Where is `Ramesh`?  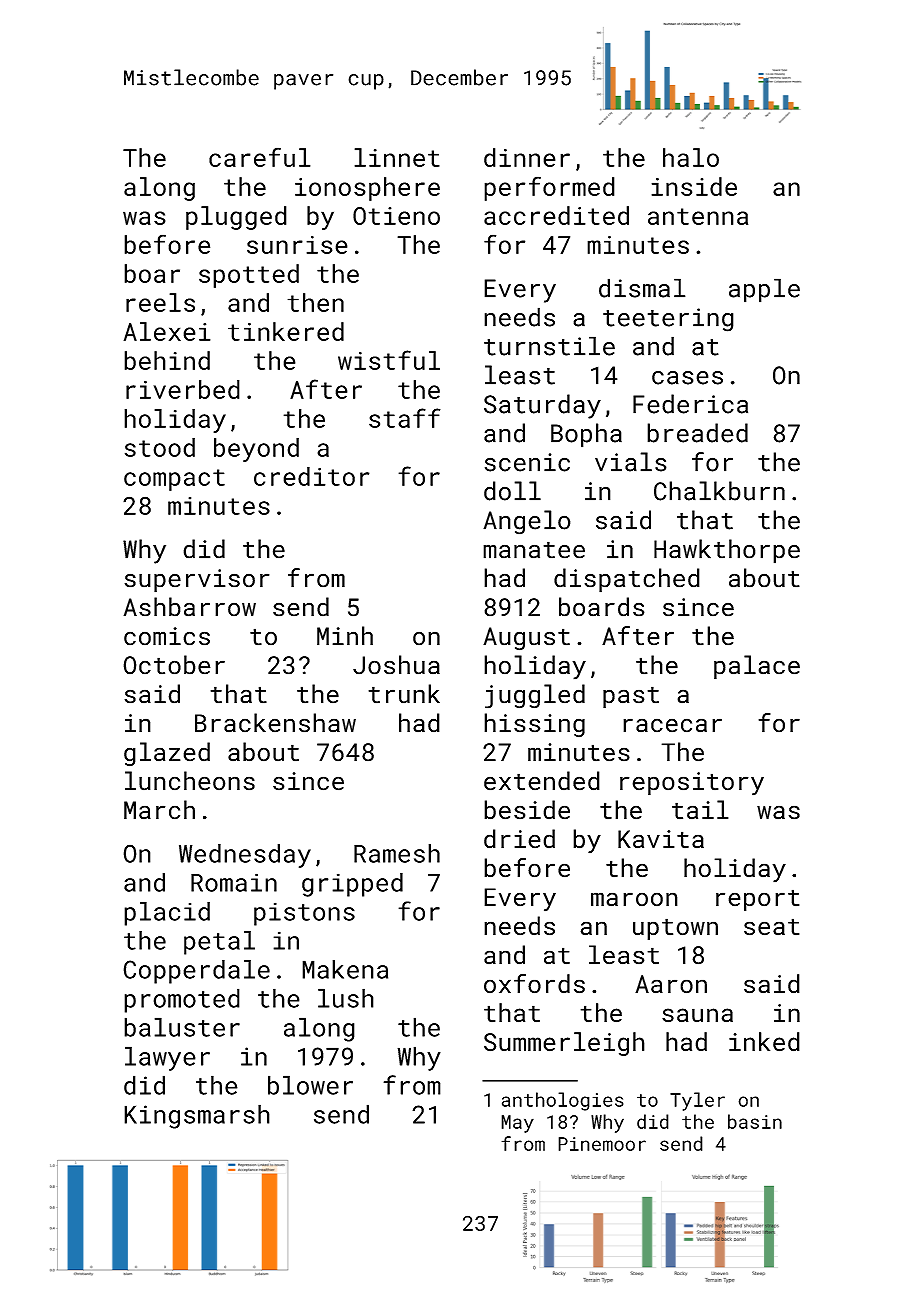 Ramesh is located at coordinates (397, 853).
